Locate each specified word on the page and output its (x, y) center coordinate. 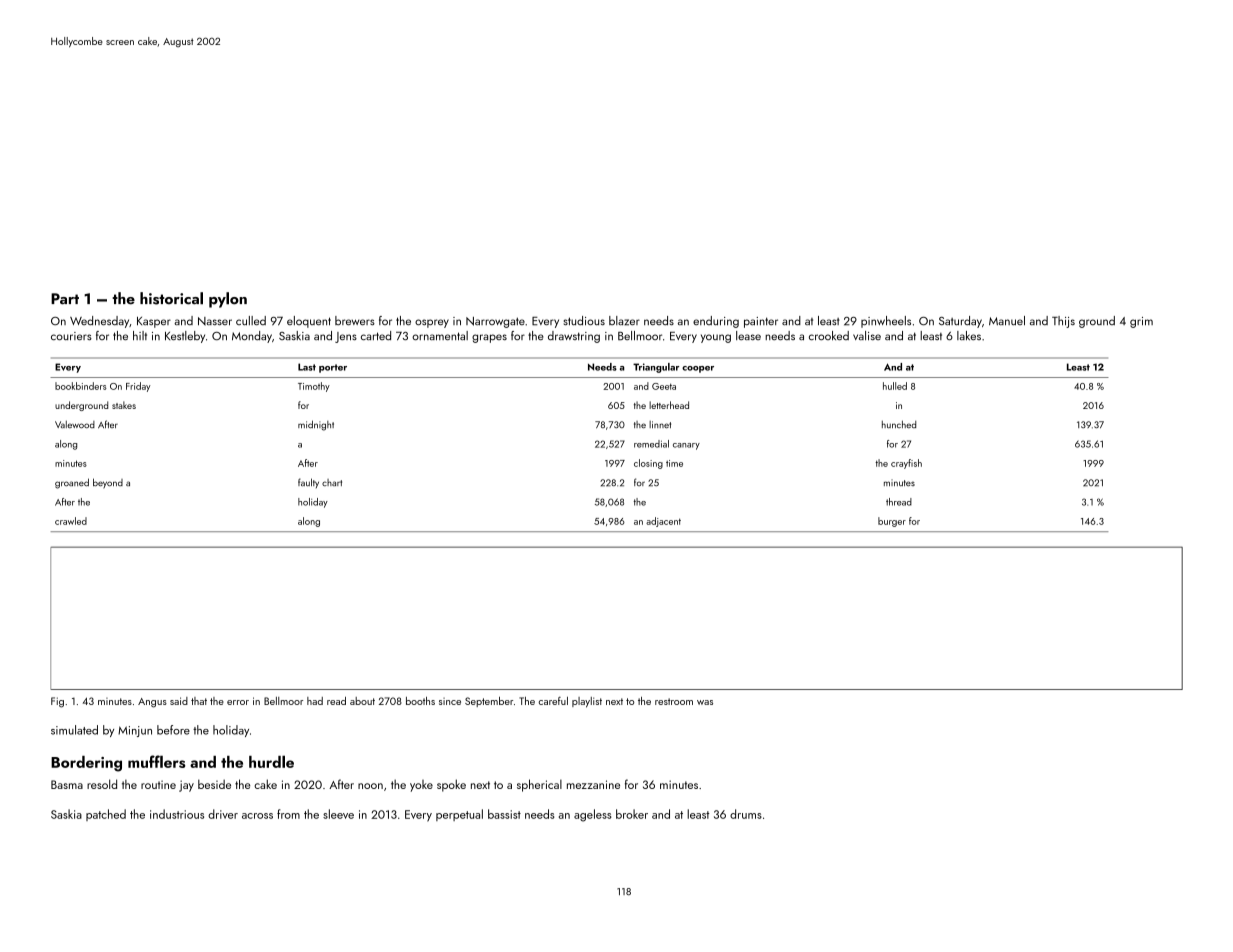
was (705, 702)
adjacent (663, 522)
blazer (624, 321)
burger (892, 522)
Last (307, 367)
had (315, 701)
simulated (74, 730)
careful (553, 701)
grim (1141, 322)
